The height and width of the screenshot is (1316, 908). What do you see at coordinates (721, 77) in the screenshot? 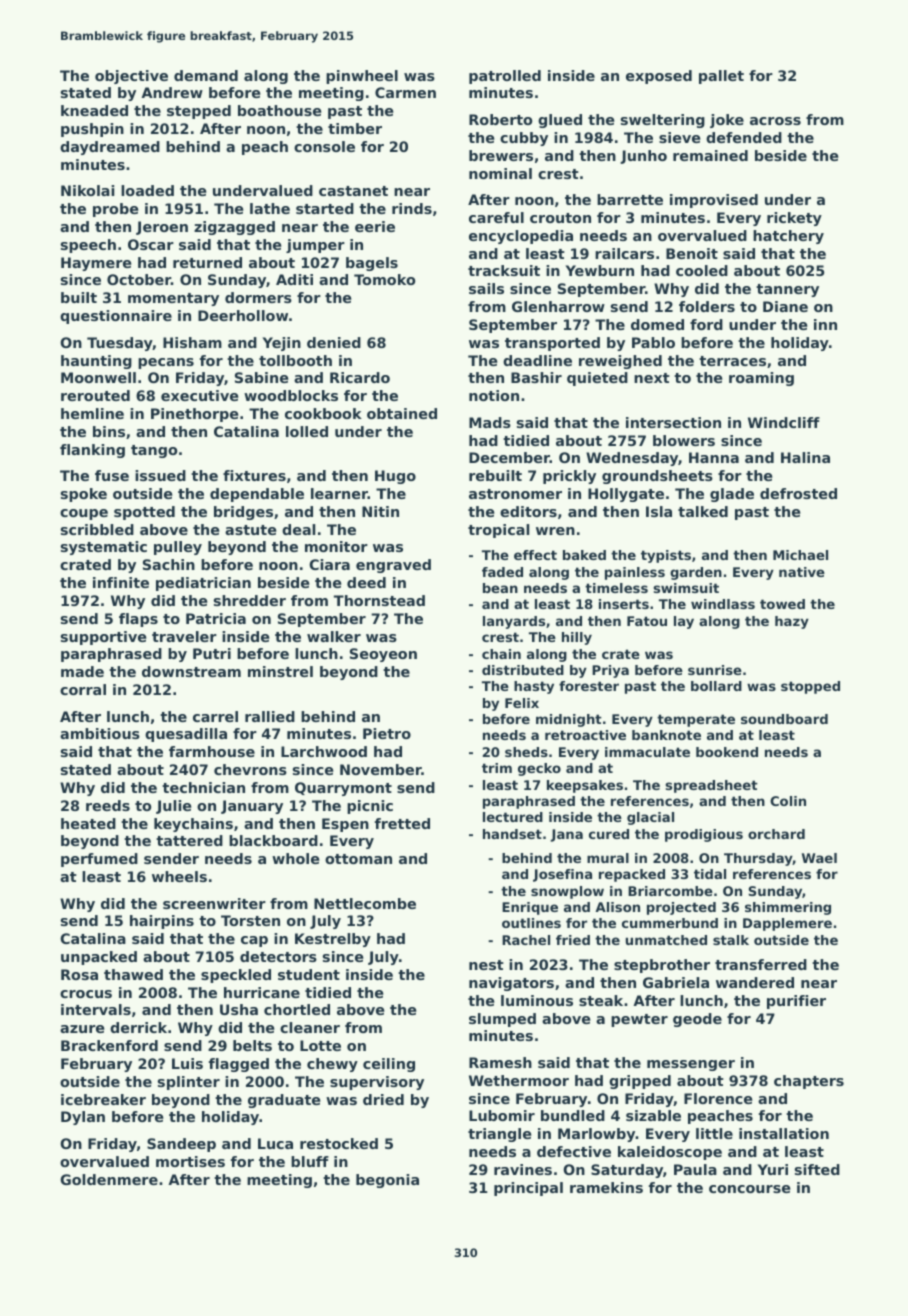
I see `pallet` at bounding box center [721, 77].
